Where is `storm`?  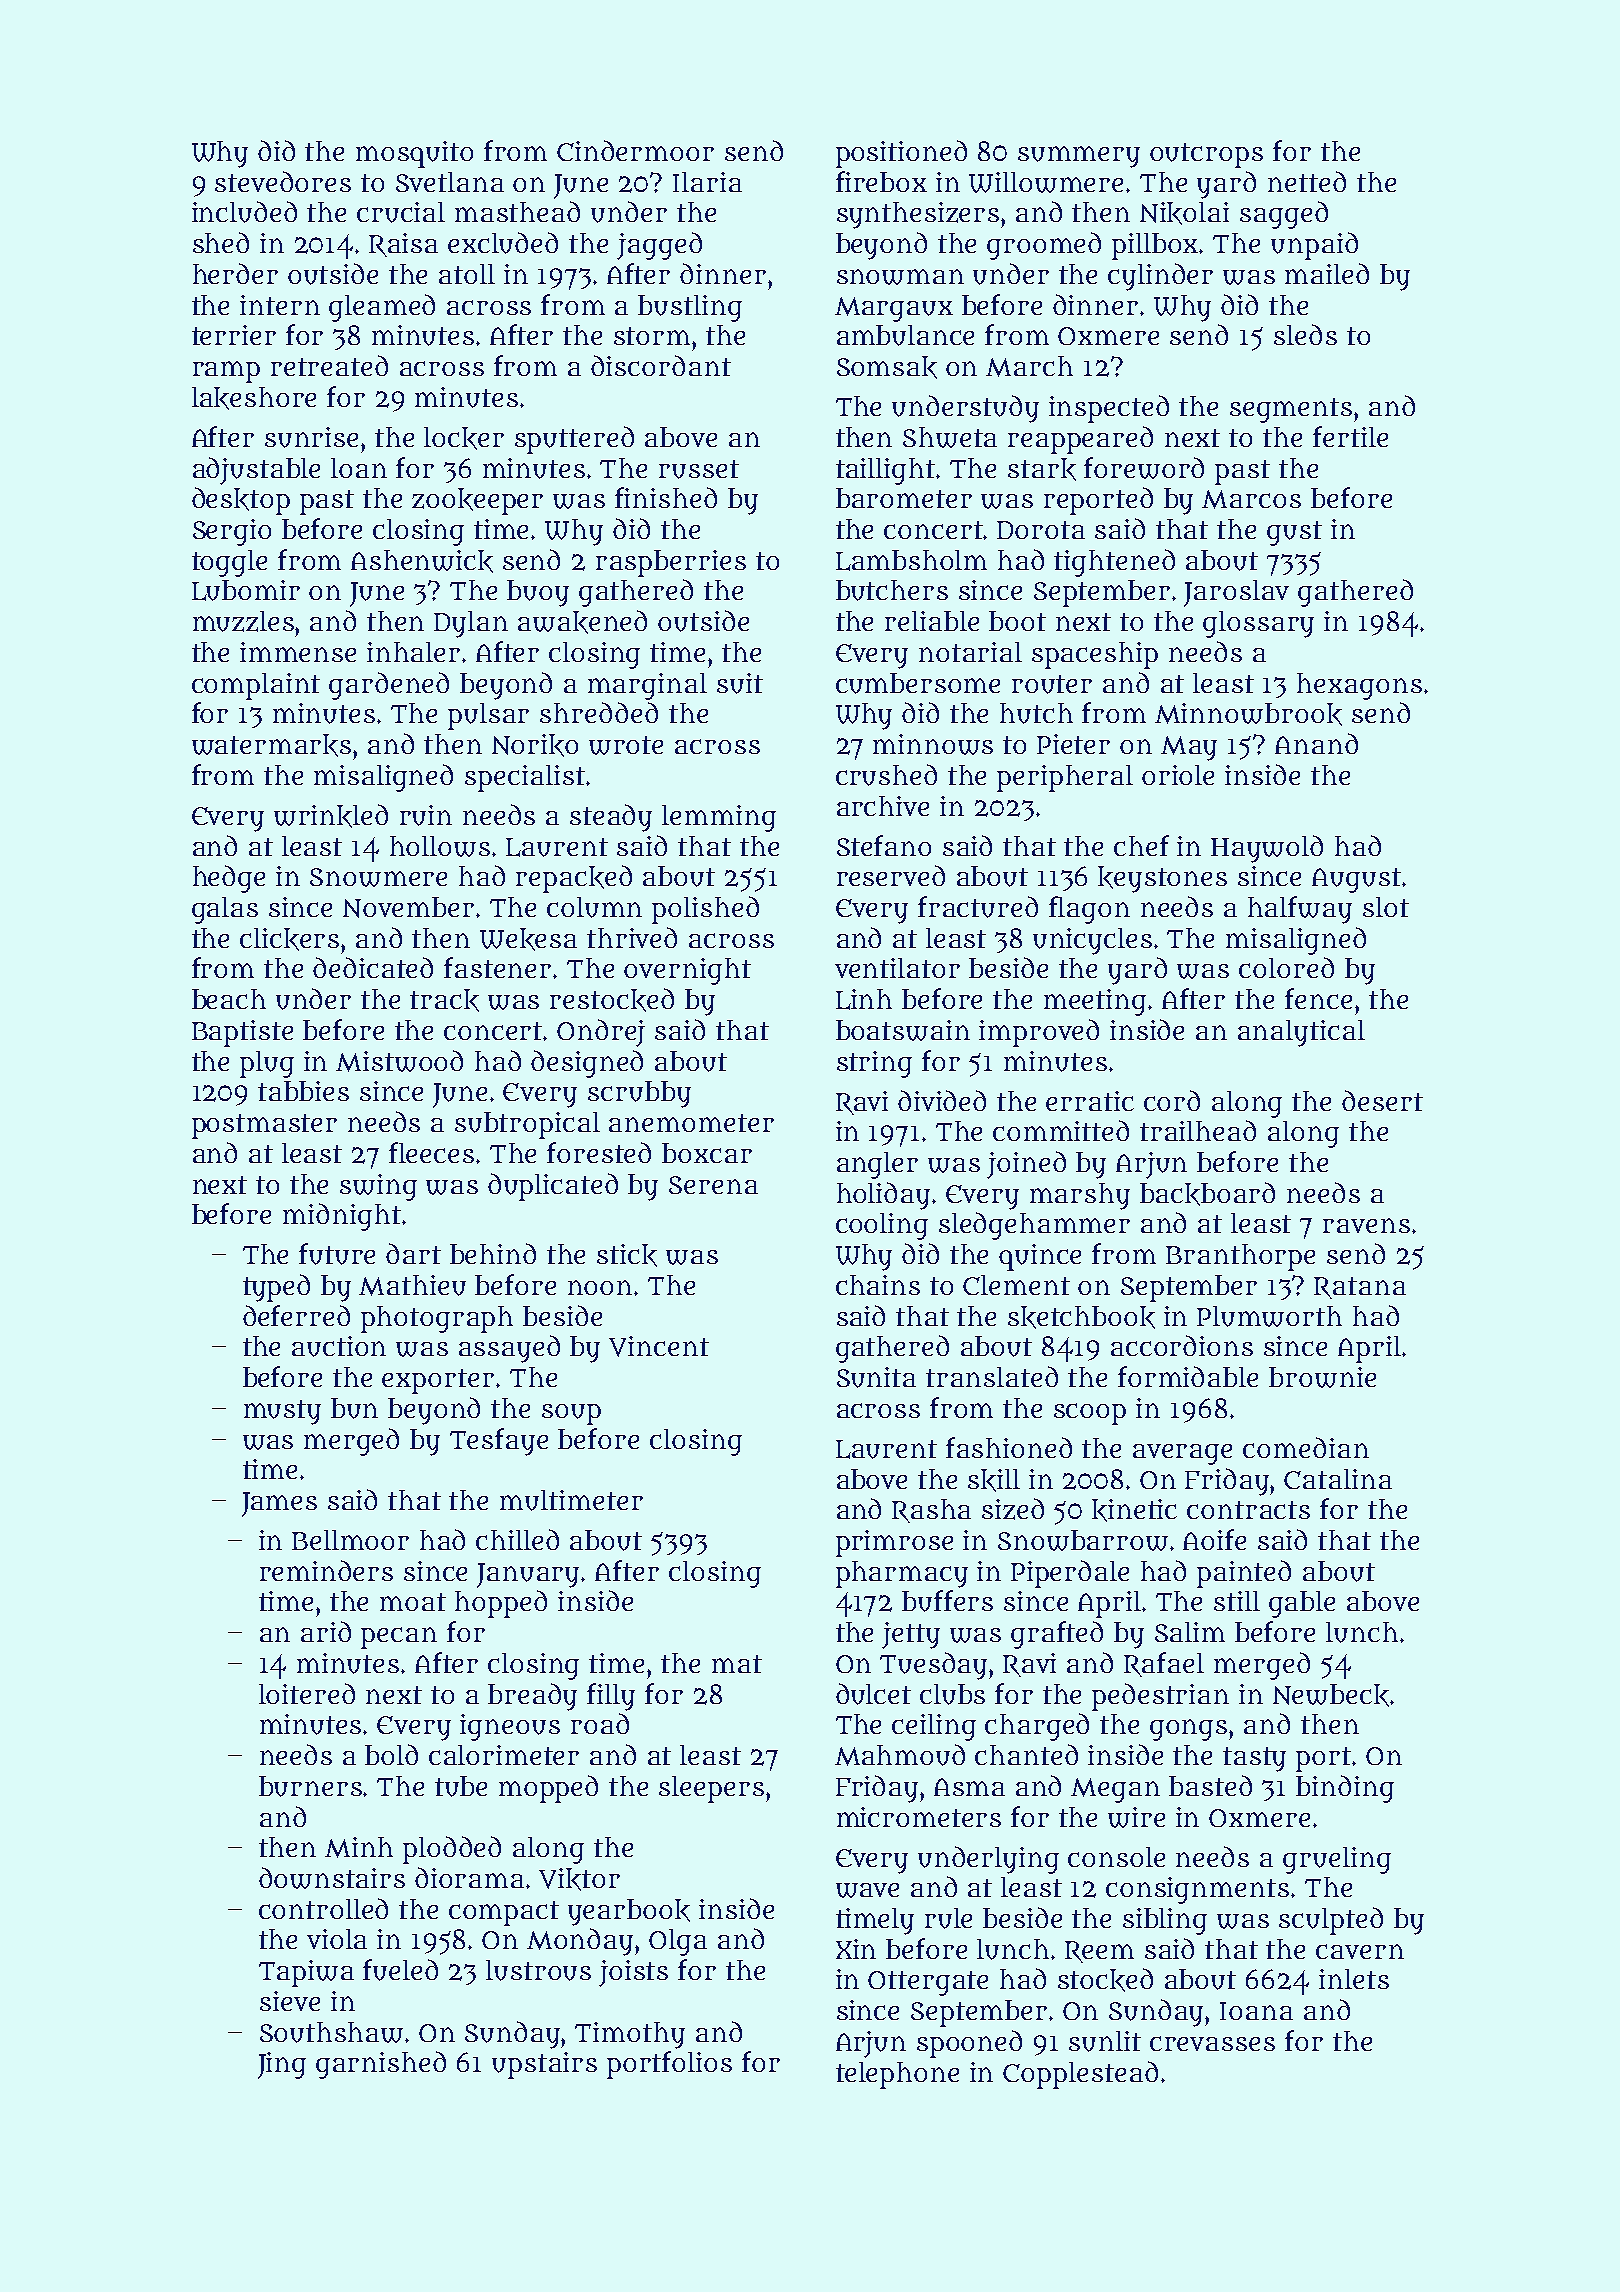
storm is located at coordinates (652, 336).
